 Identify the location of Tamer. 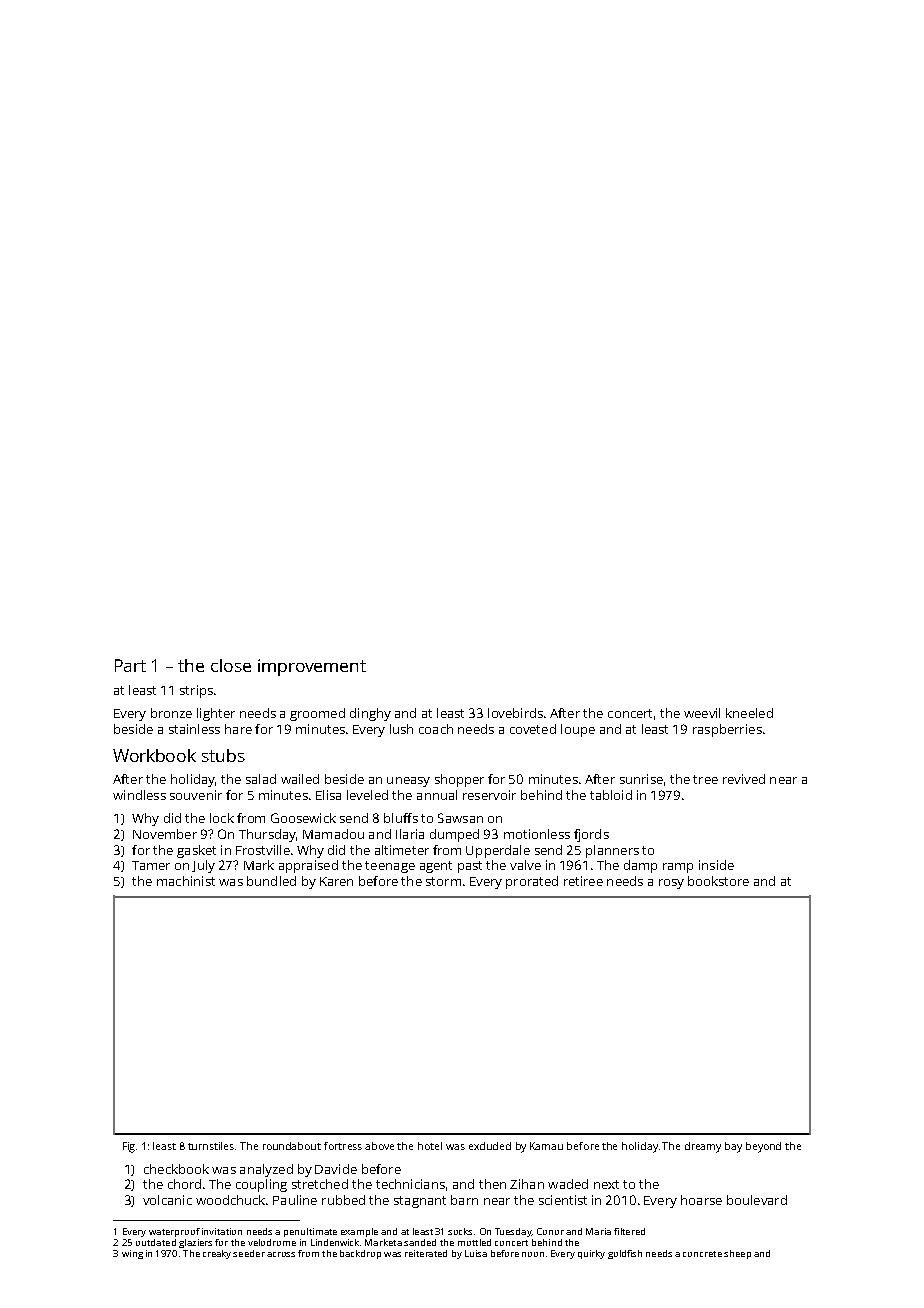
(151, 865).
